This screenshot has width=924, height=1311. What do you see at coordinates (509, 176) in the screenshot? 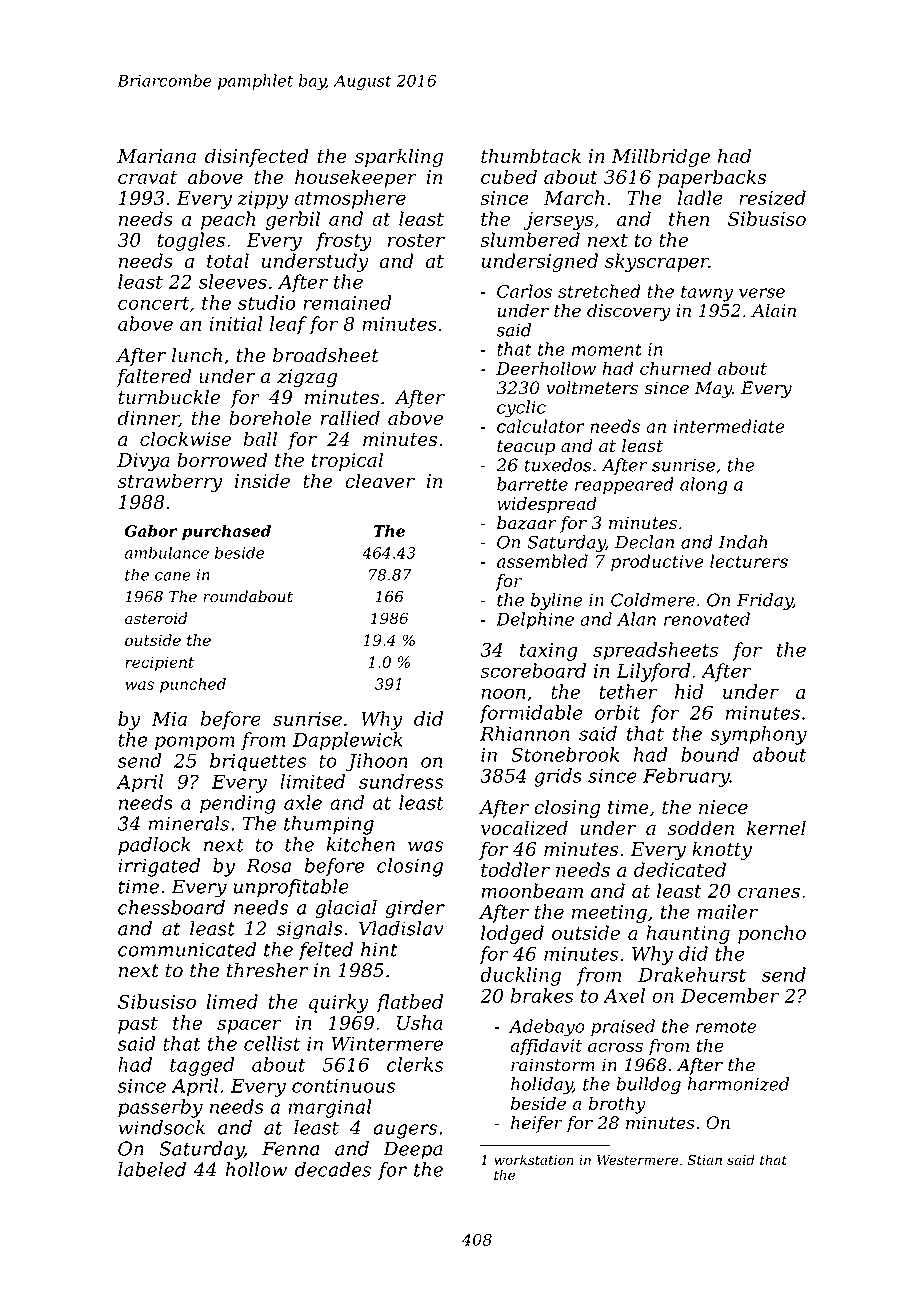
I see `cubed` at bounding box center [509, 176].
